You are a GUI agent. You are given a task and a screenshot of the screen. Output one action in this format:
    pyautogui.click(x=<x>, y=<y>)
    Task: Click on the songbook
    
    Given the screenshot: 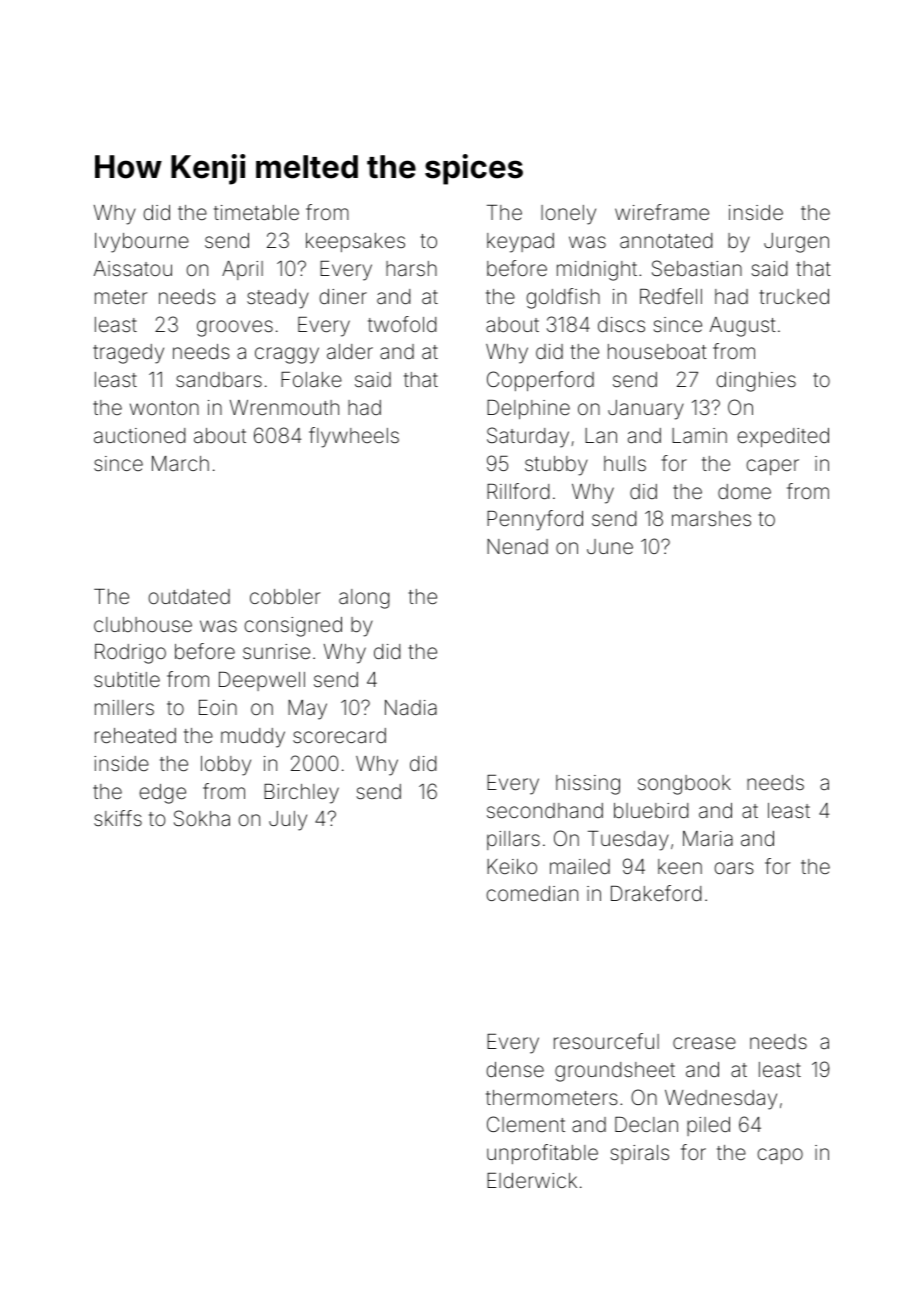 What is the action you would take?
    pyautogui.click(x=684, y=785)
